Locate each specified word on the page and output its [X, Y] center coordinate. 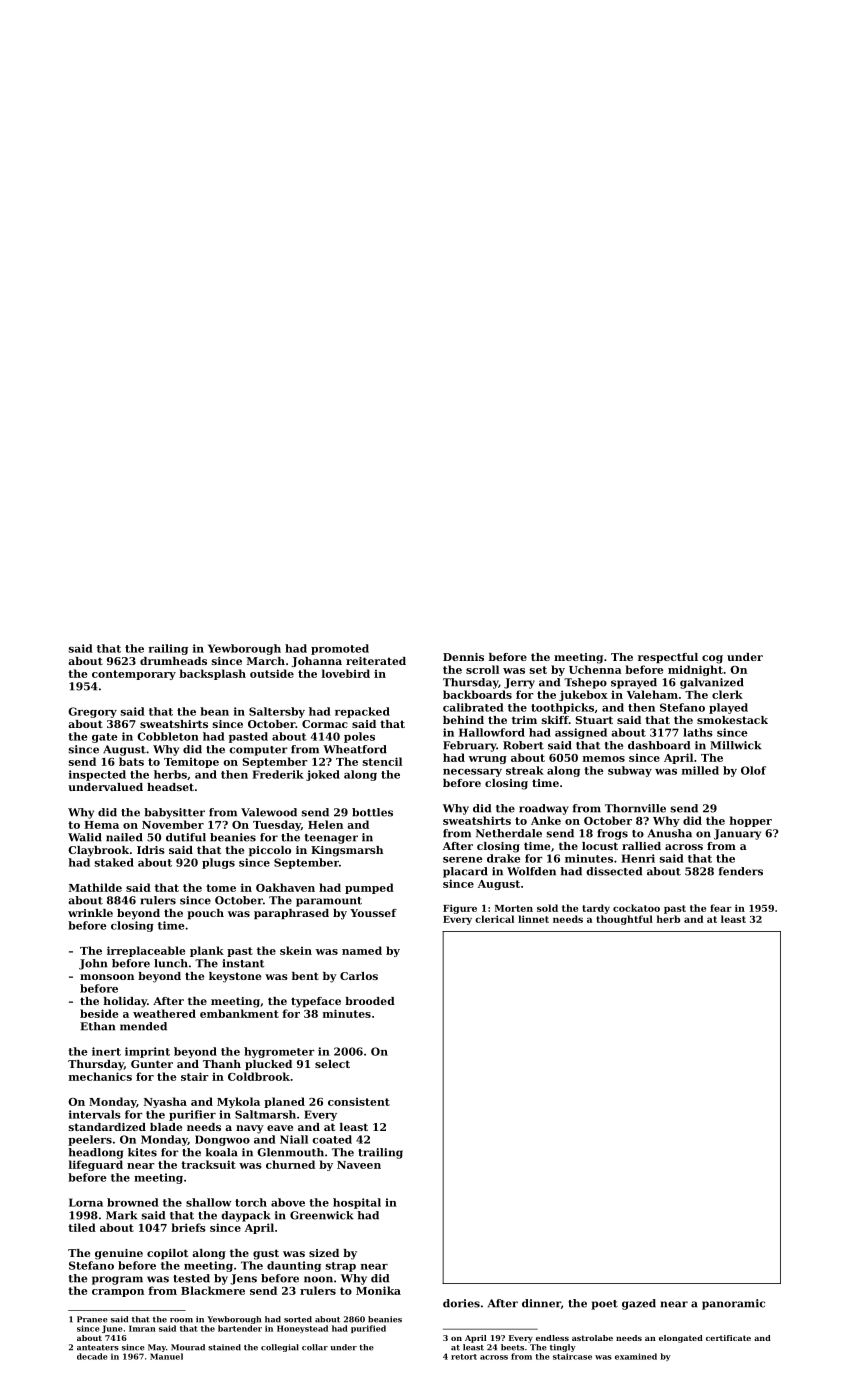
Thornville [635, 808]
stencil [382, 761]
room [181, 1320]
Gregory [92, 712]
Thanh [222, 1064]
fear [721, 908]
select [332, 1064]
